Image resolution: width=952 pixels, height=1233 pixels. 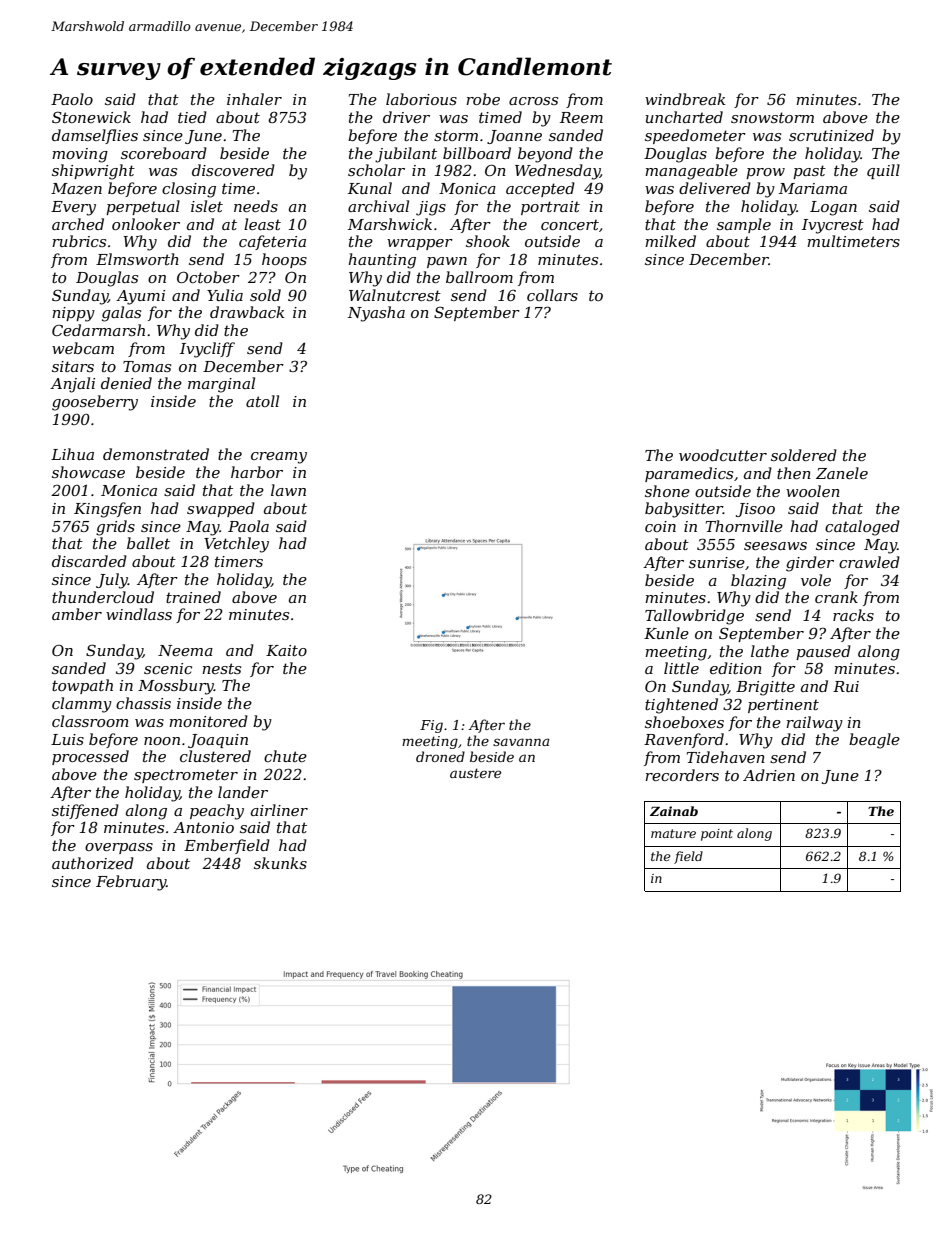 I want to click on windbreak, so click(x=685, y=99).
